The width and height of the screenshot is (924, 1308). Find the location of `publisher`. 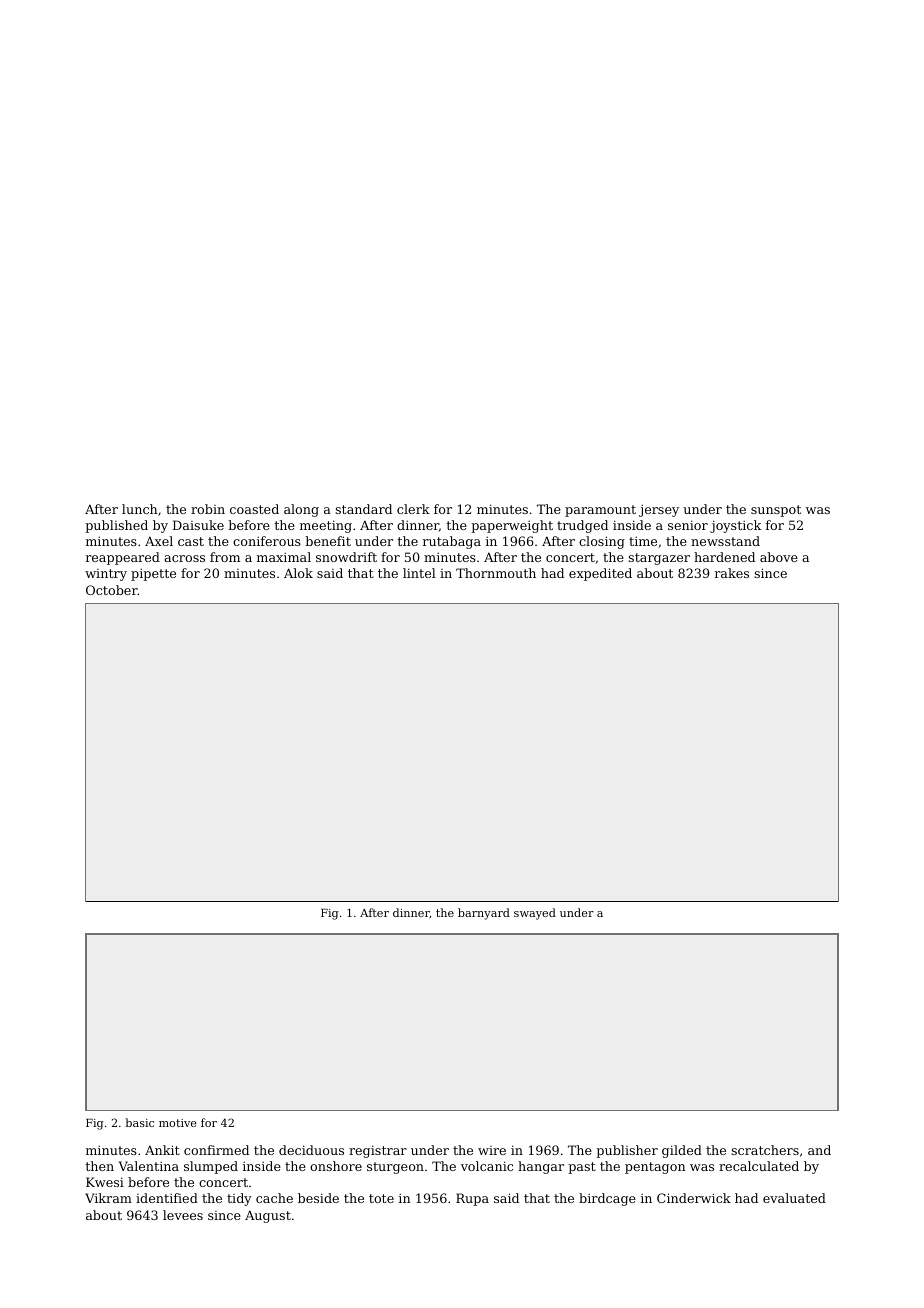

publisher is located at coordinates (627, 1151).
